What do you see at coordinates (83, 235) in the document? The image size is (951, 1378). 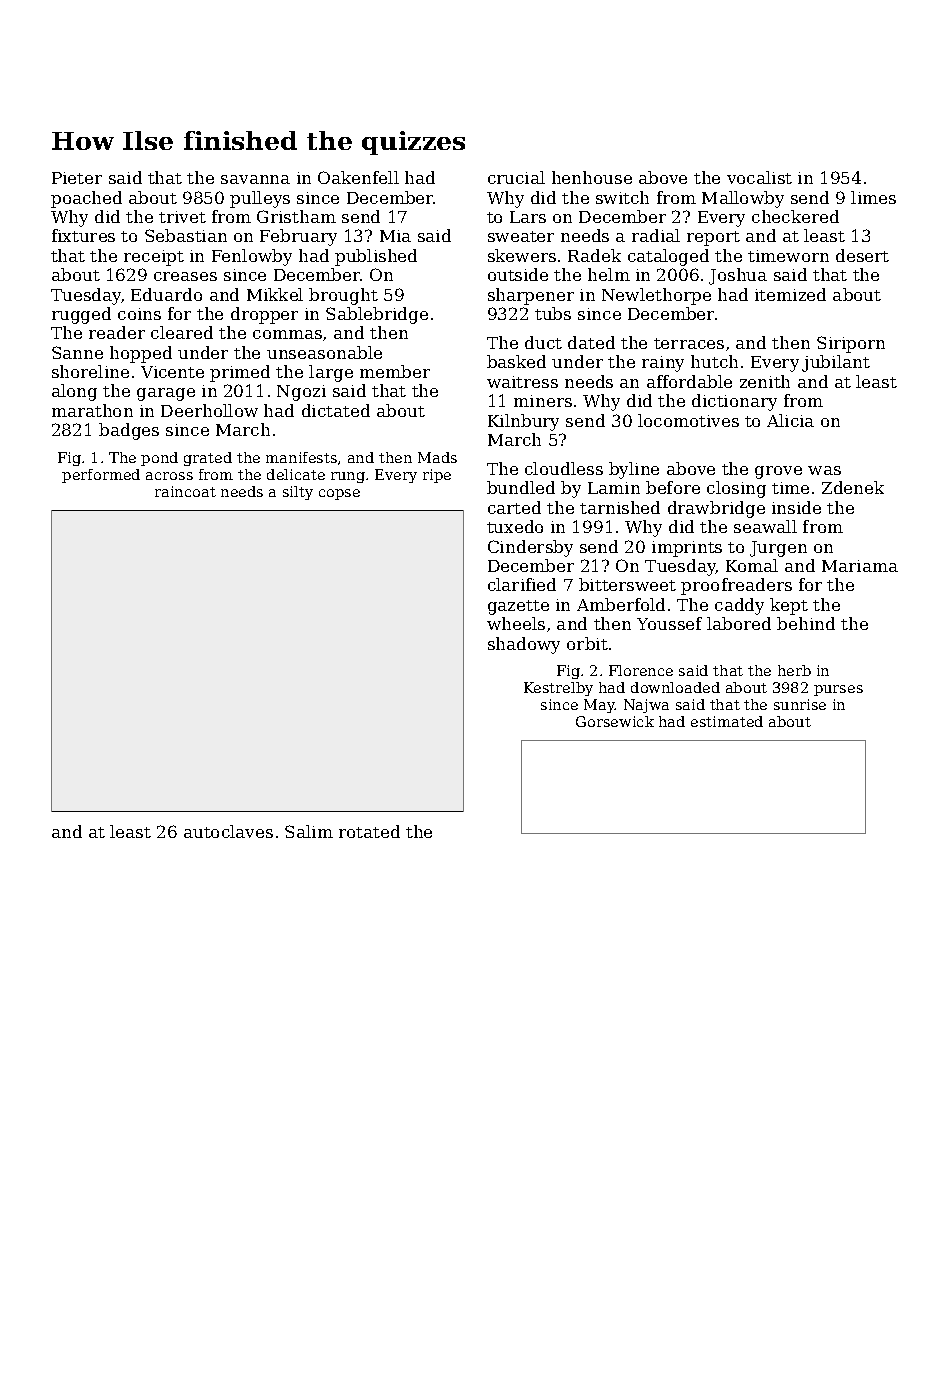 I see `fixtures` at bounding box center [83, 235].
